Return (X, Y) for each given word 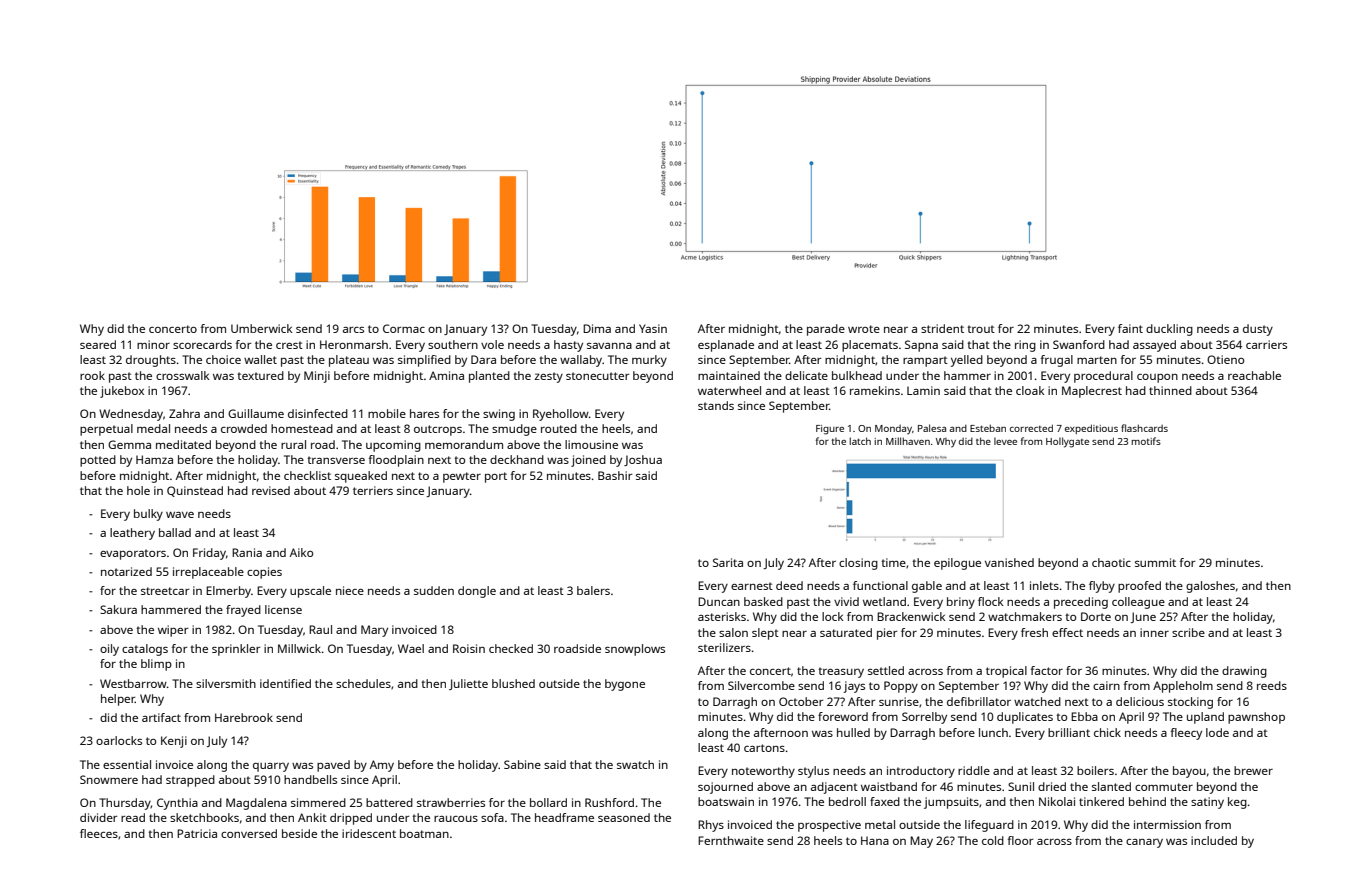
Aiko (301, 552)
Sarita (728, 562)
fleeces (99, 833)
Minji (317, 377)
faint (1130, 328)
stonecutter (597, 376)
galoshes (1210, 587)
